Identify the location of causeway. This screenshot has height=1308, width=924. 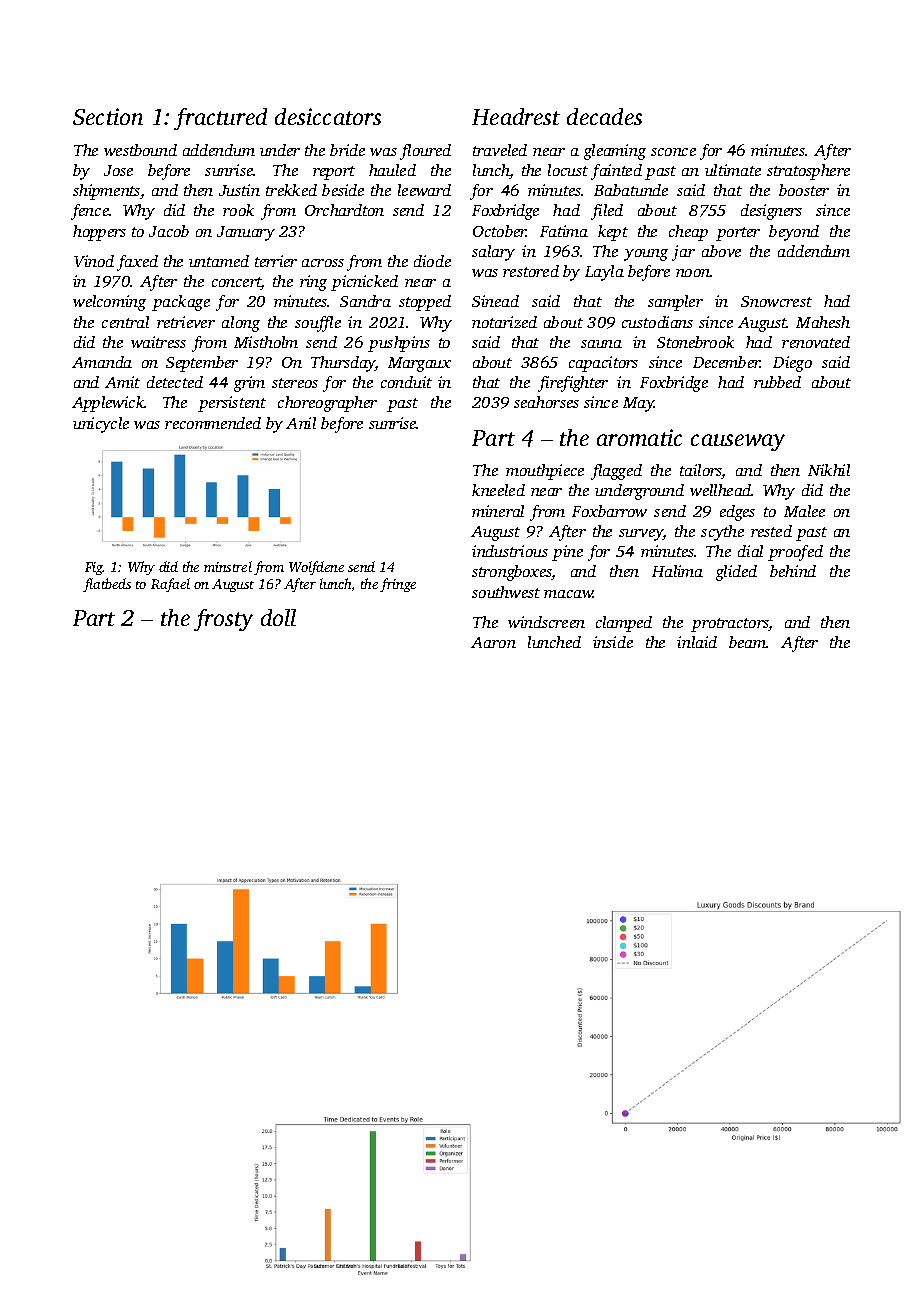
(738, 442).
